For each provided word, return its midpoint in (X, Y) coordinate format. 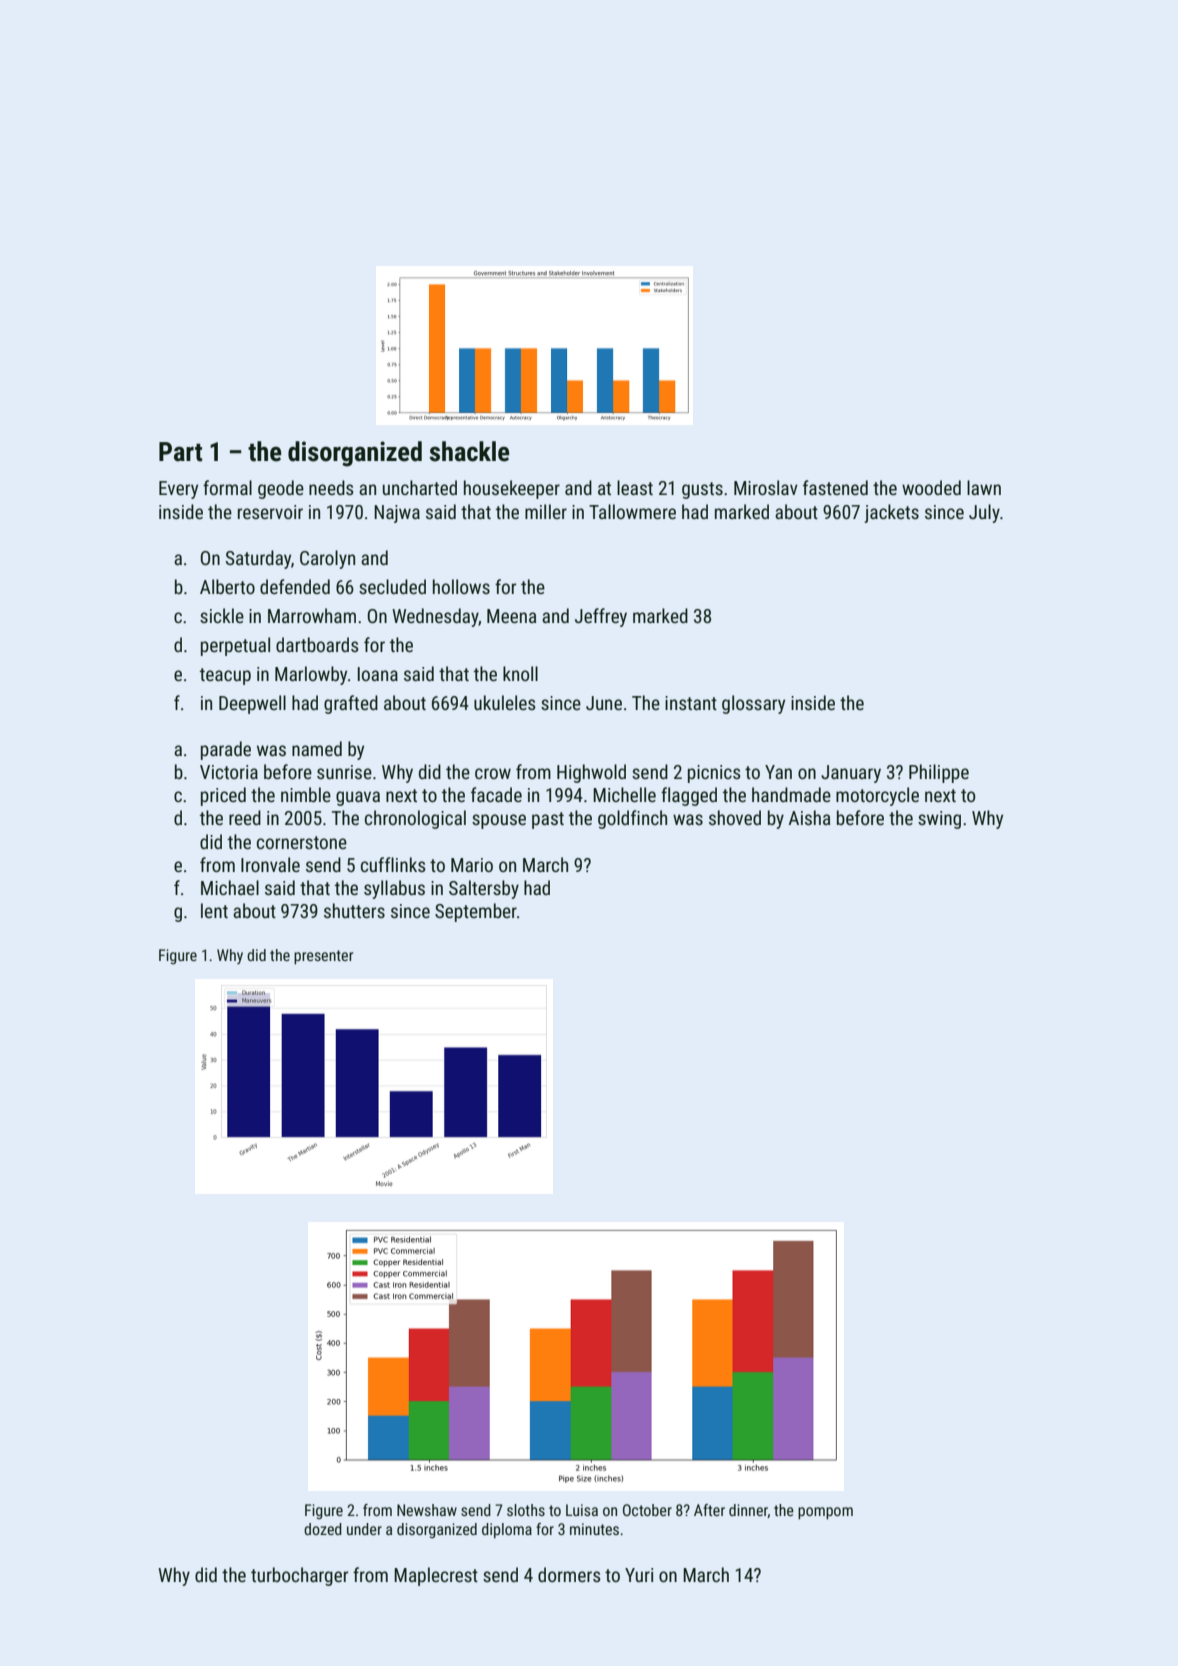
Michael (230, 887)
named (317, 748)
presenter (323, 957)
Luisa (582, 1510)
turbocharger (299, 1576)
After (709, 1510)
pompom (825, 1513)
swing (939, 820)
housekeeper (512, 489)
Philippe (939, 773)
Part (180, 452)
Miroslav (766, 487)
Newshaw (427, 1510)
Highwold (591, 773)
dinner (748, 1511)
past (548, 820)
